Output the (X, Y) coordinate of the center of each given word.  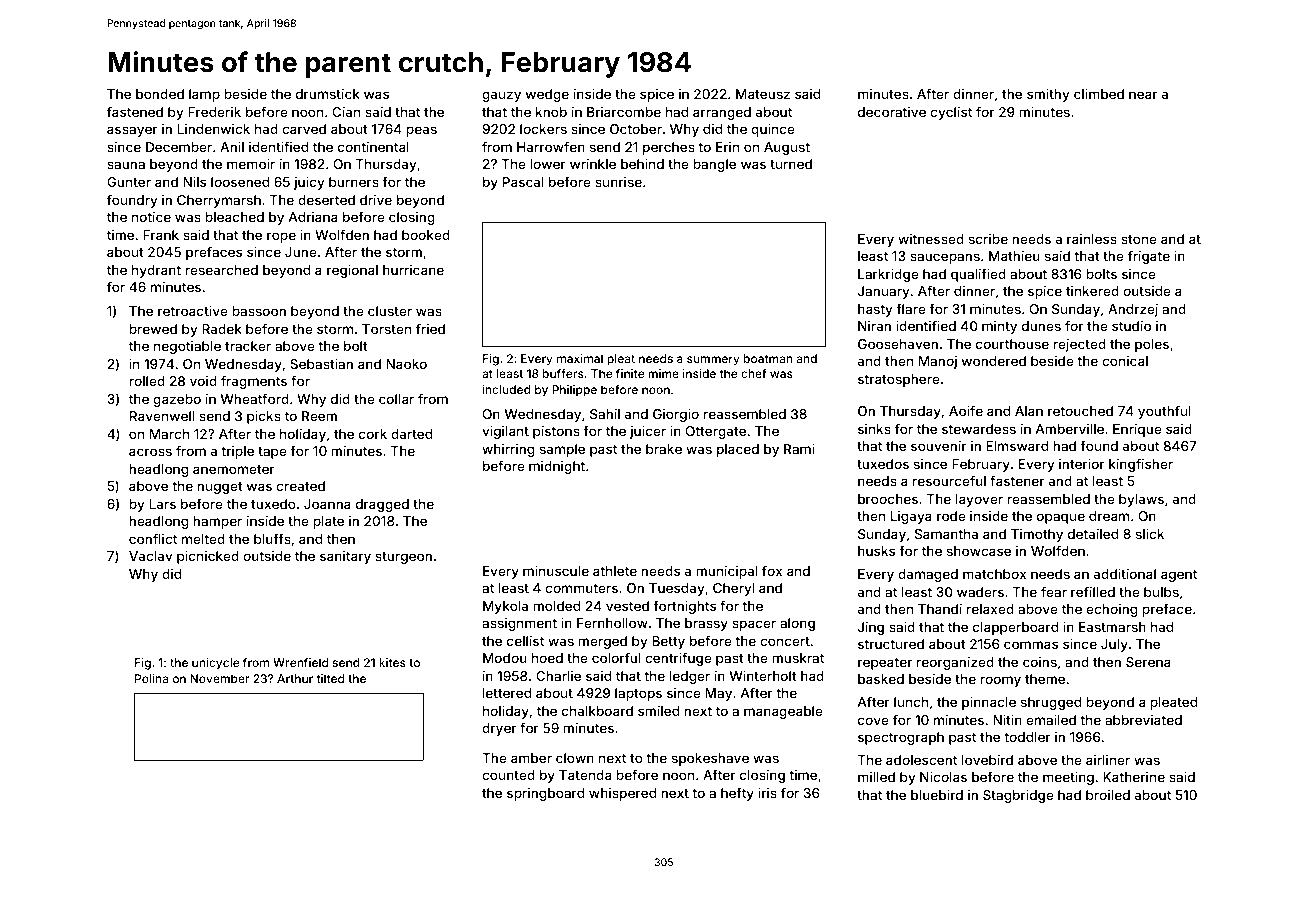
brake (664, 449)
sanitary (345, 557)
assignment (519, 624)
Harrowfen (551, 146)
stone (1139, 239)
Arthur (295, 678)
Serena (1148, 662)
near (1143, 95)
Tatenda (585, 775)
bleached (234, 217)
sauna (126, 165)
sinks (874, 429)
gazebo (177, 400)
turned (791, 164)
